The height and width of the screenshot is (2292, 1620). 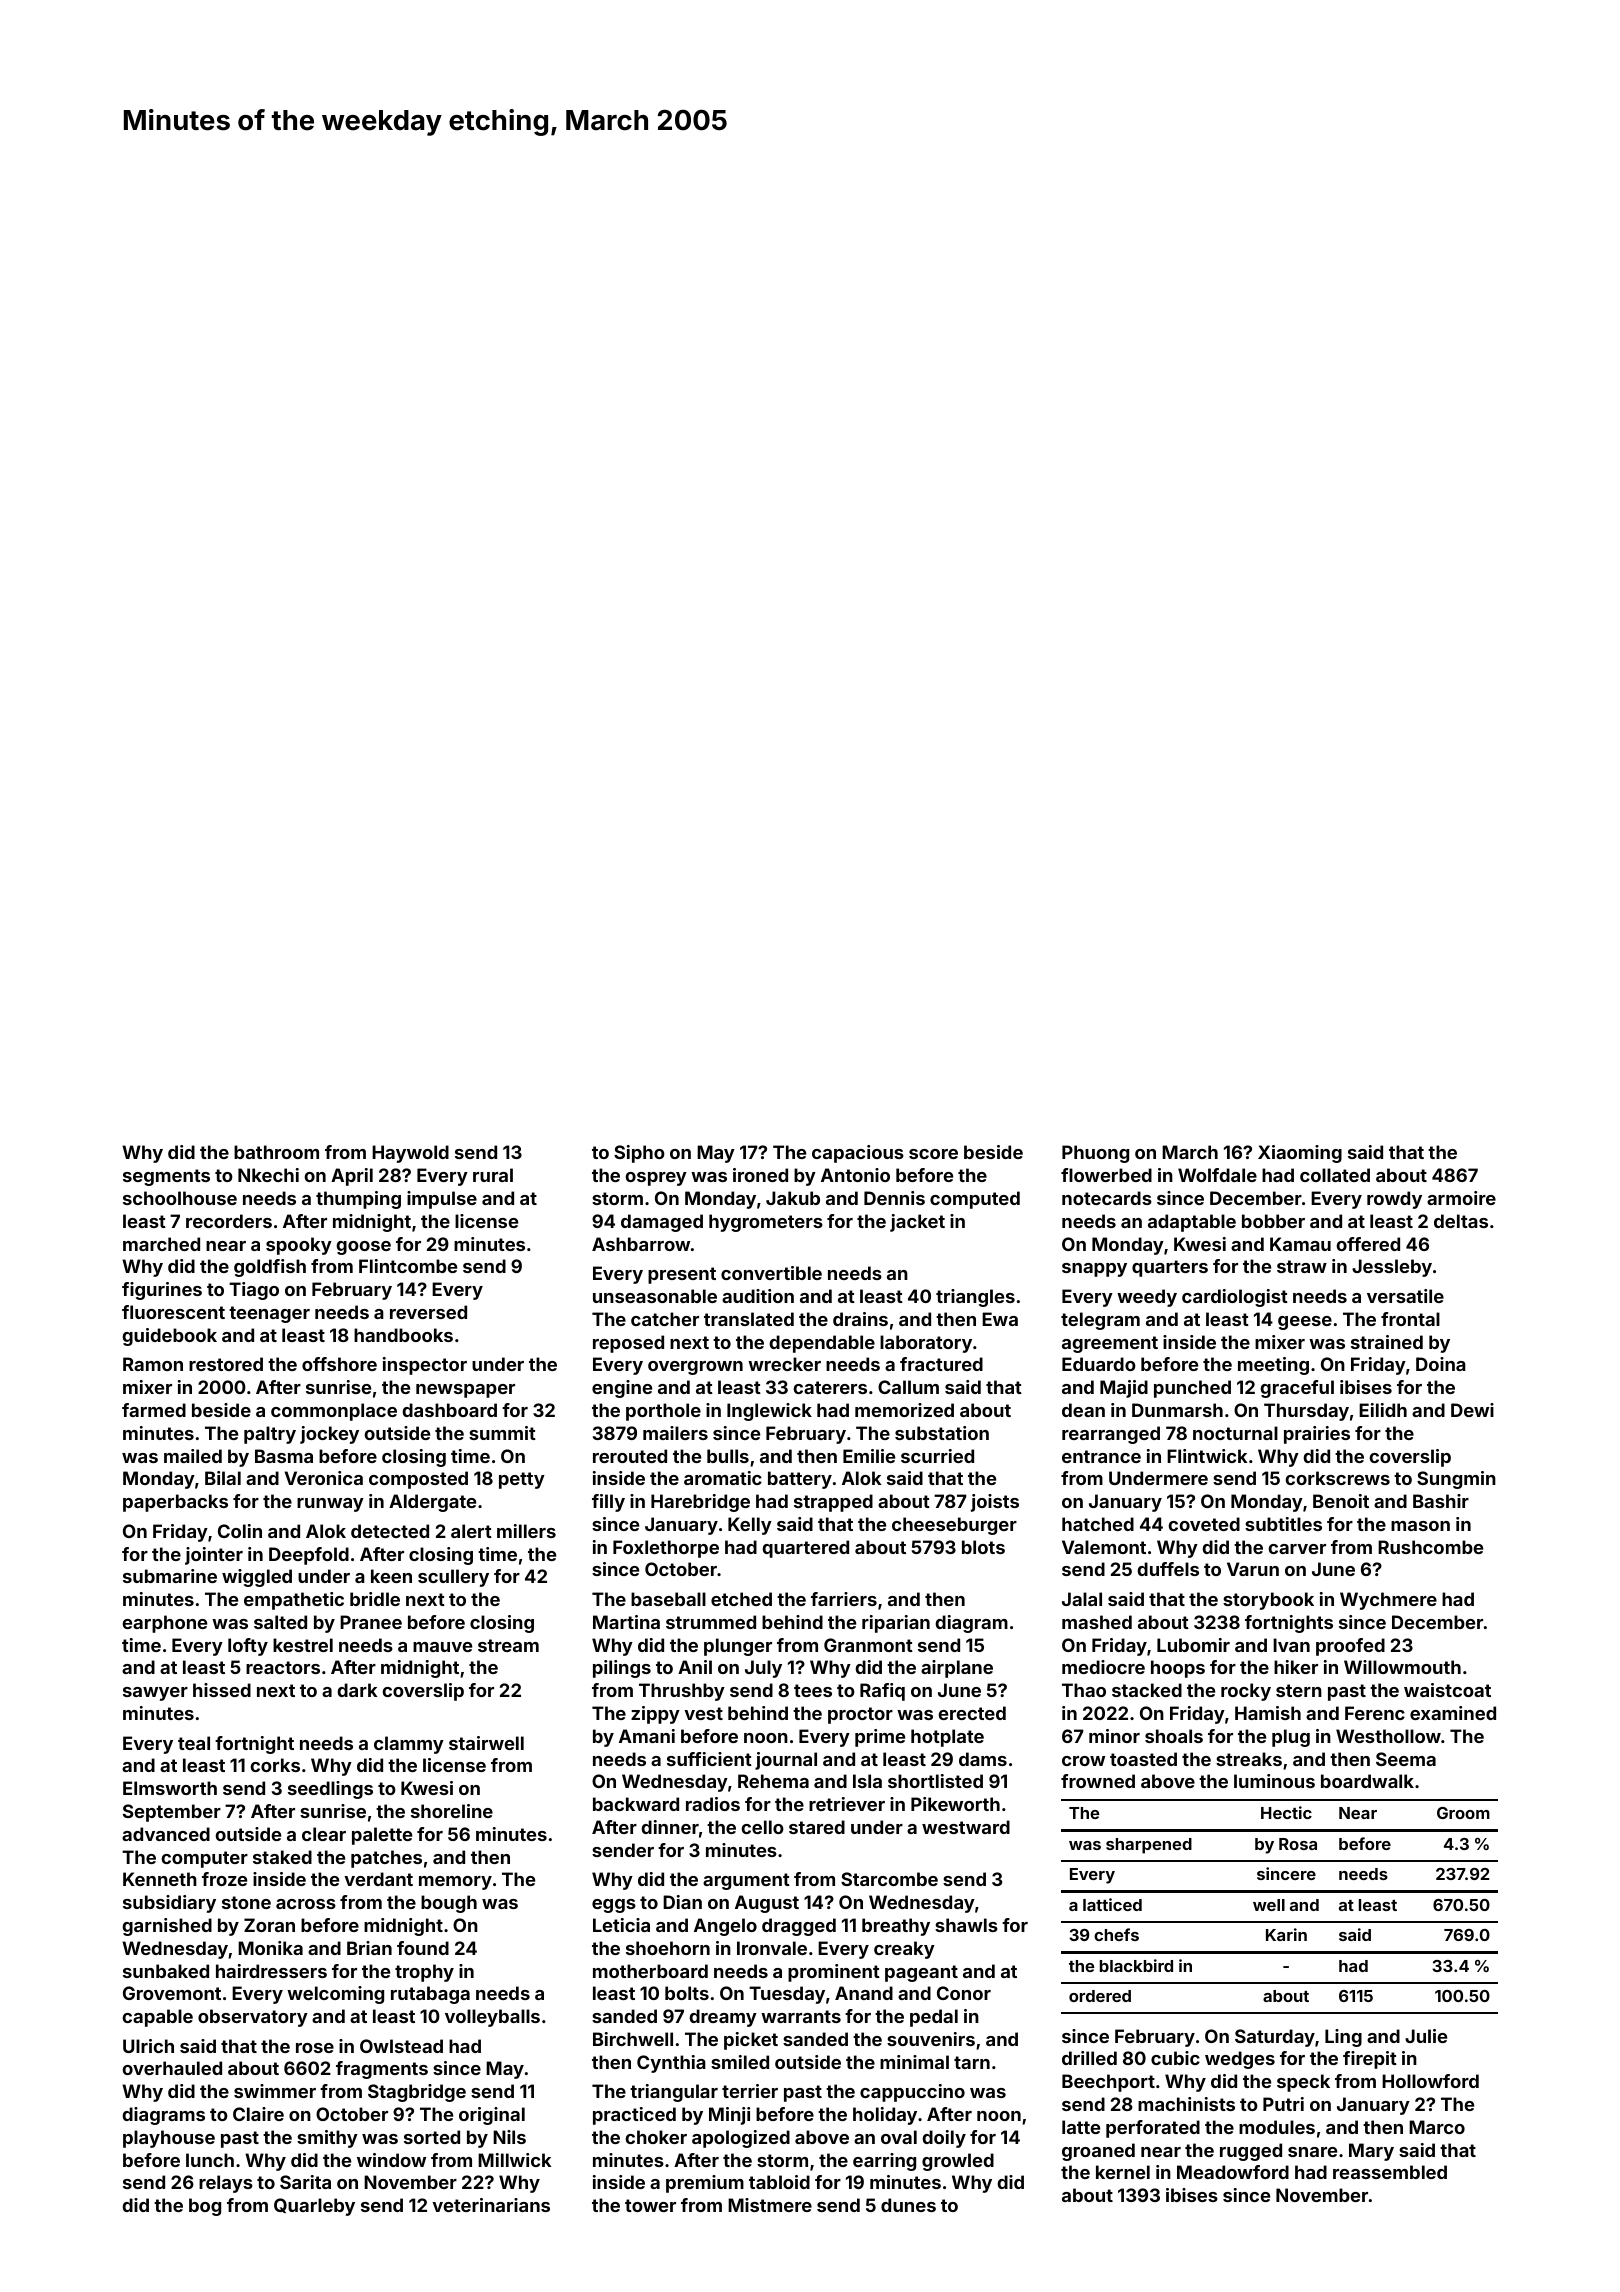 I want to click on lunch, so click(x=210, y=2160).
